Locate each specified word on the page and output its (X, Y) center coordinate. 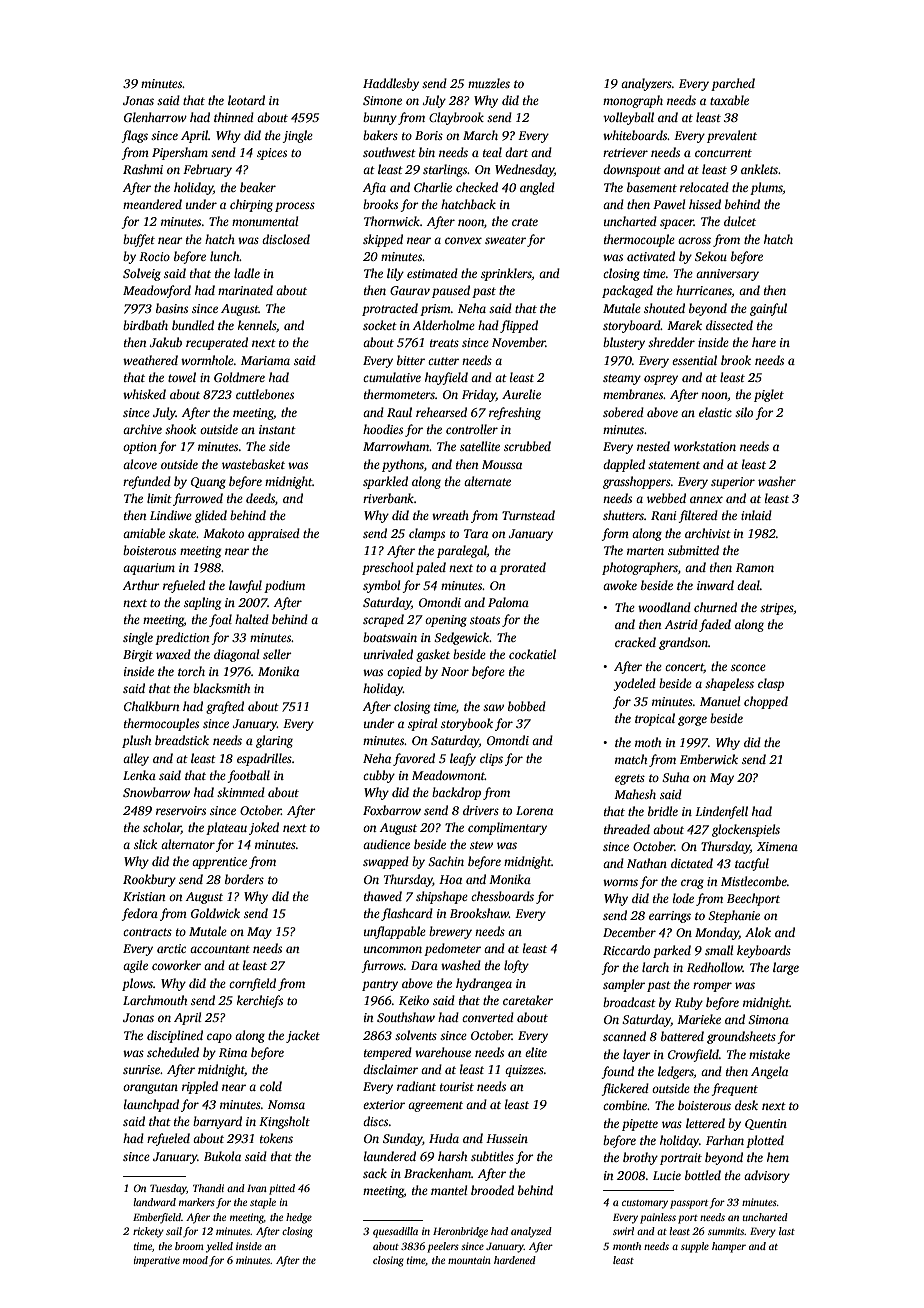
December (629, 932)
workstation (705, 446)
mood (195, 1260)
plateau (226, 828)
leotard (246, 100)
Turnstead (528, 515)
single (138, 638)
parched (733, 84)
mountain (469, 1260)
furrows (382, 966)
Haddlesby (391, 84)
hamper (729, 1247)
